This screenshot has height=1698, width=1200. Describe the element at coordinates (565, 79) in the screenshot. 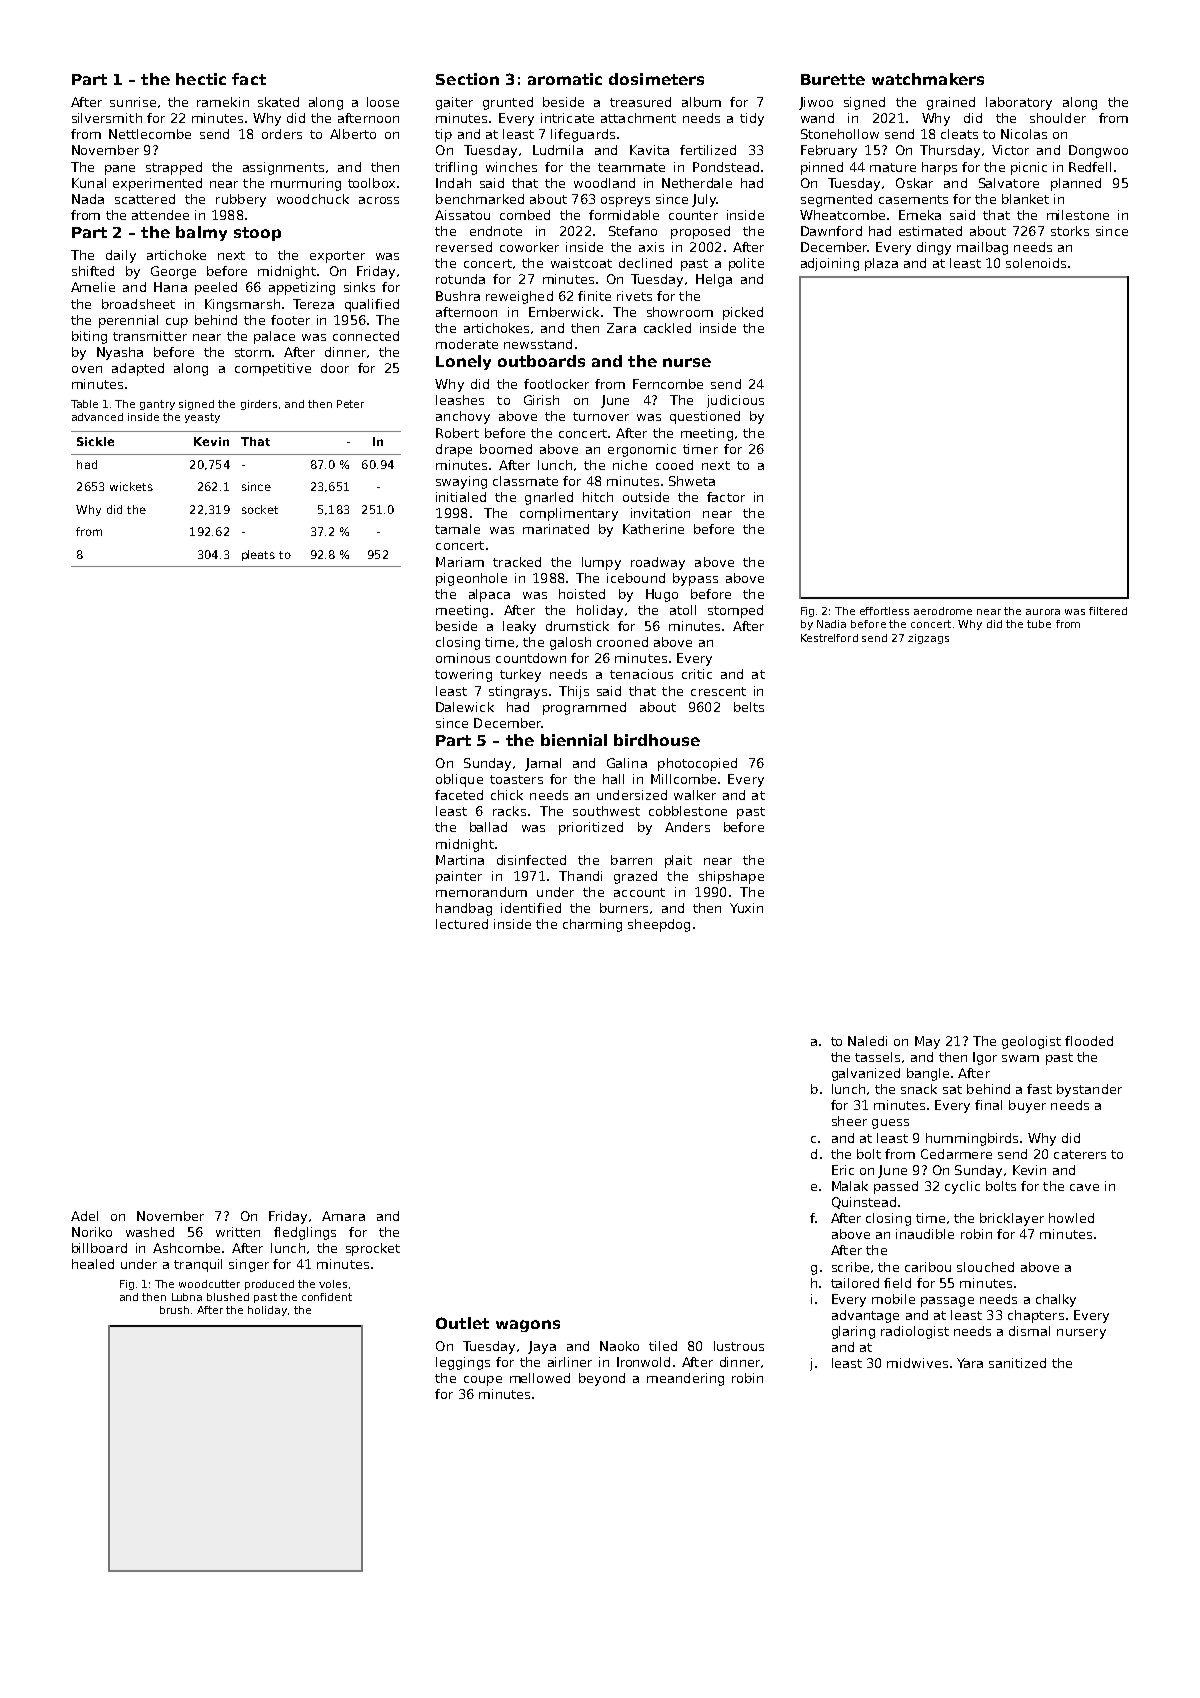

I see `aromatic` at that location.
